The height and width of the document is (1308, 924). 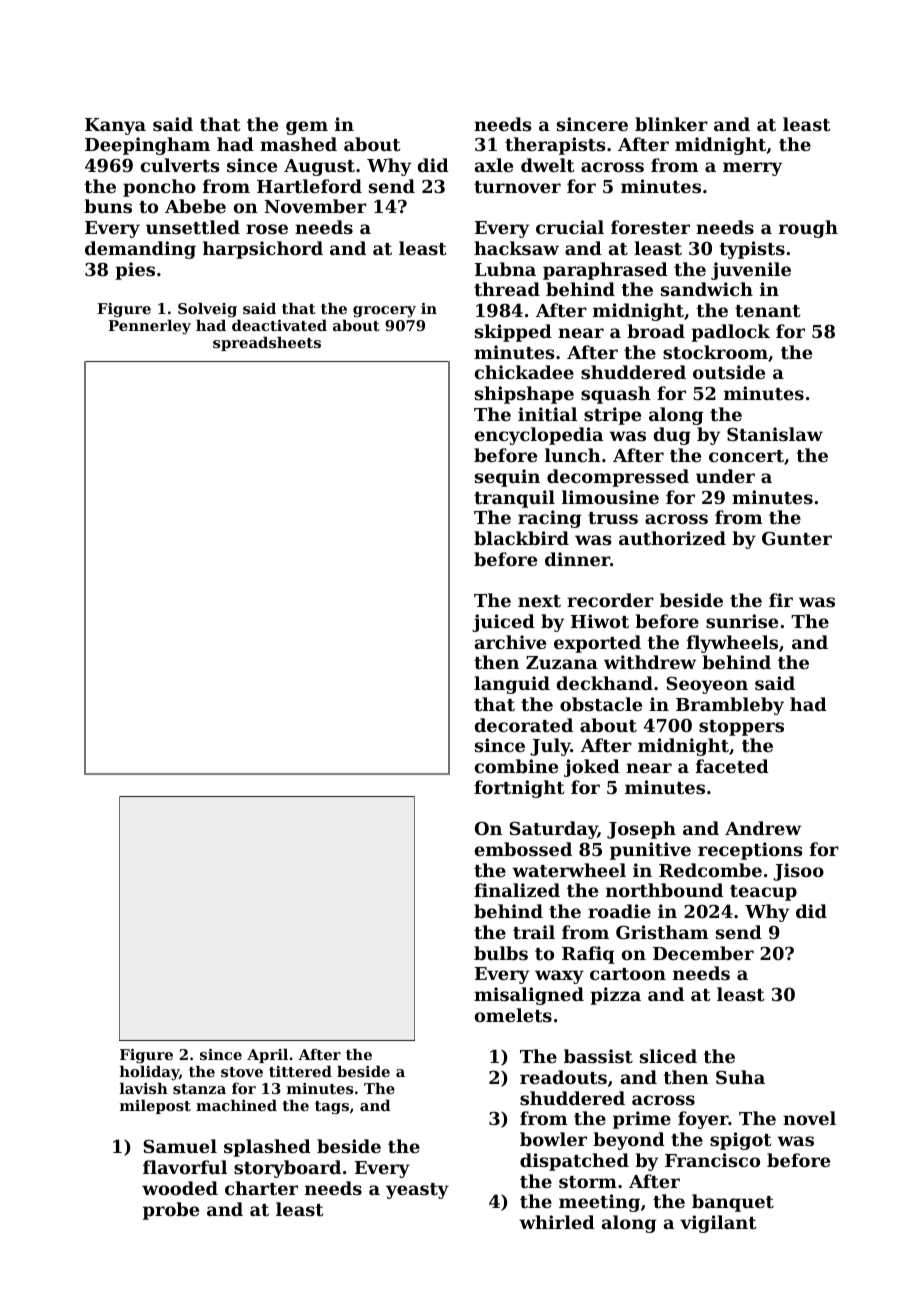 I want to click on spreadsheets, so click(x=267, y=343).
